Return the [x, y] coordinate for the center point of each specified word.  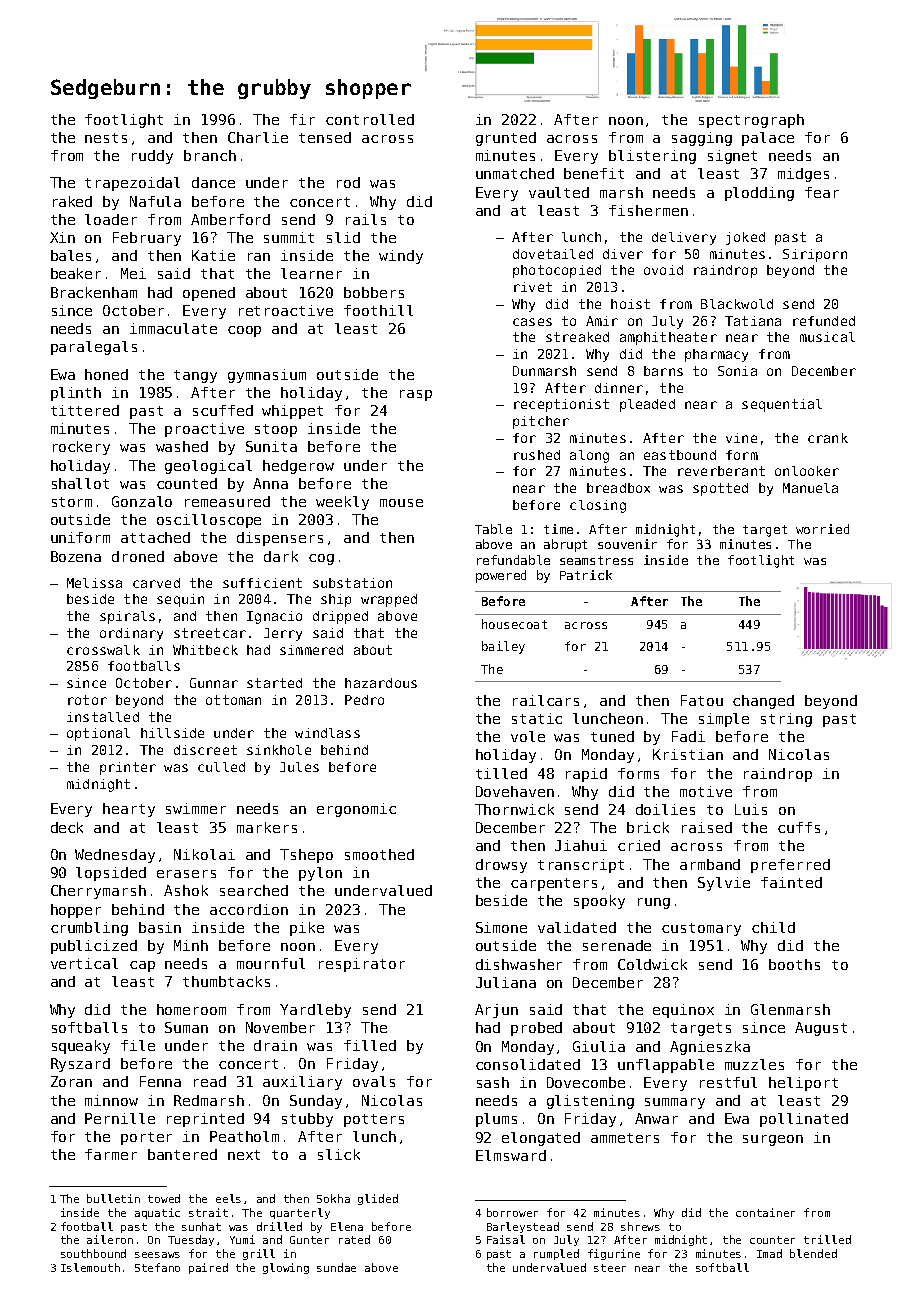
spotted [720, 489]
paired [208, 1268]
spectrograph [751, 121]
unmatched [515, 173]
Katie [213, 255]
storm [72, 502]
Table [493, 529]
